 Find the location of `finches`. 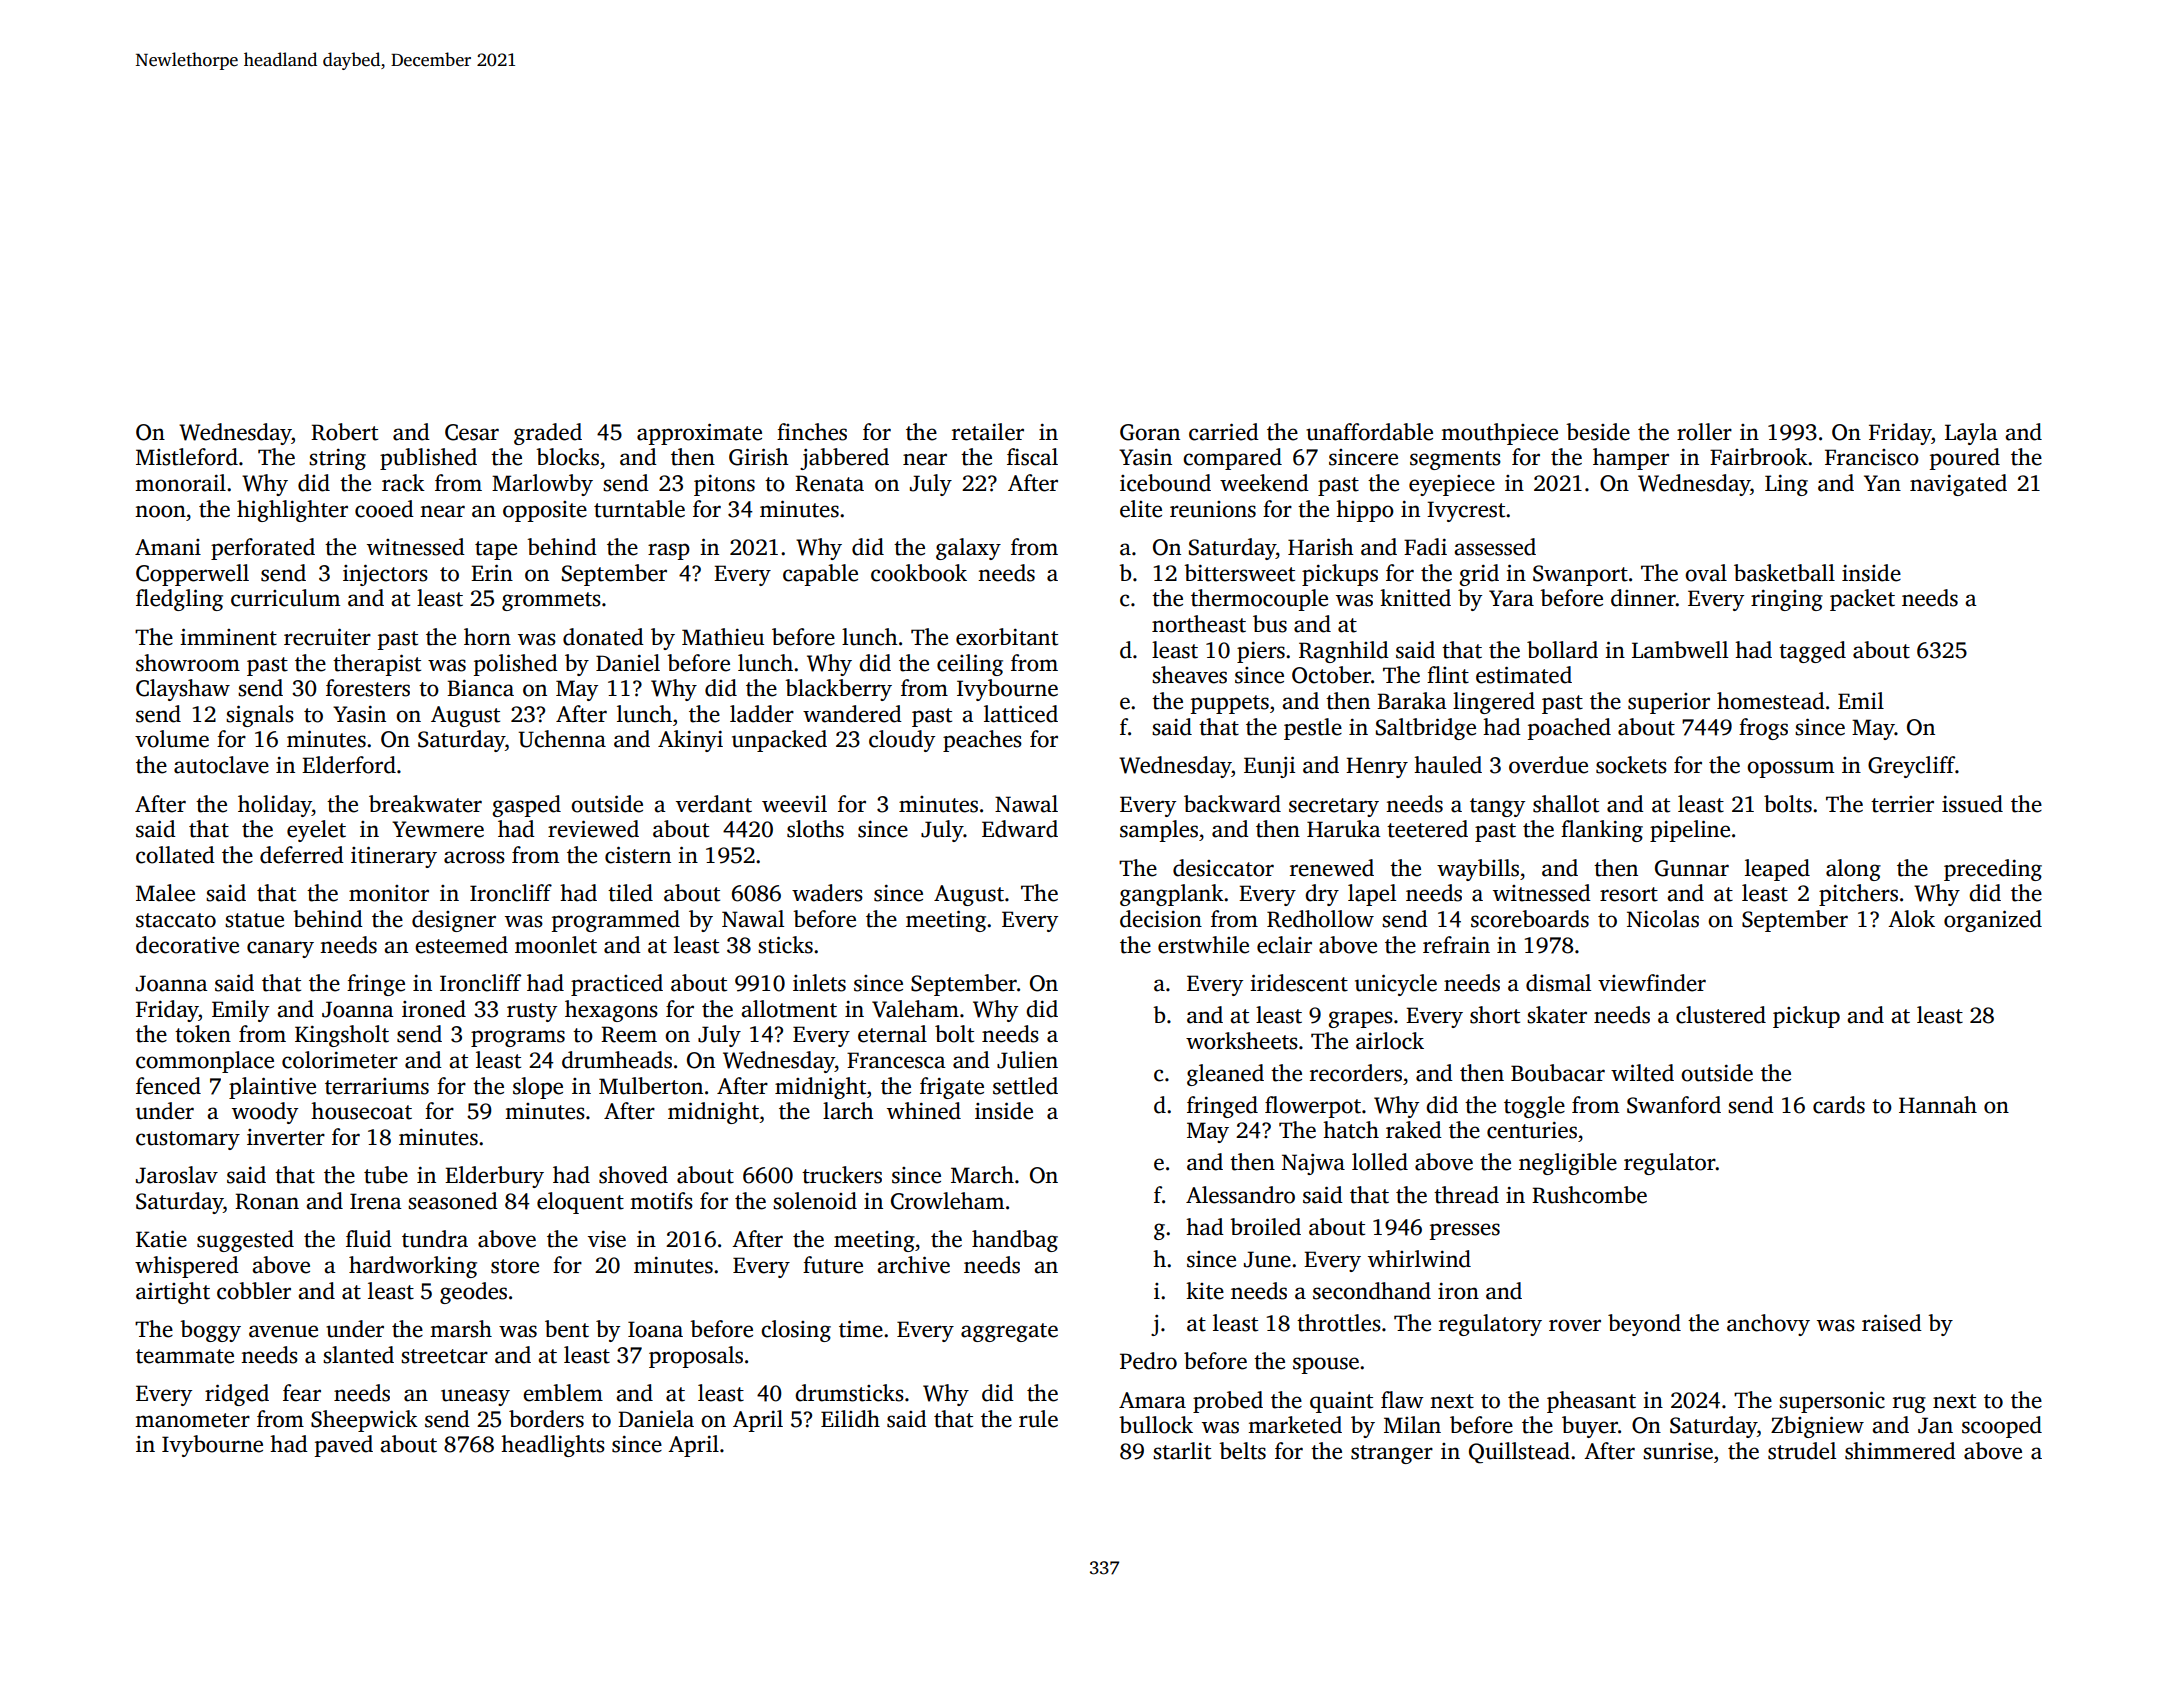

finches is located at coordinates (812, 432).
